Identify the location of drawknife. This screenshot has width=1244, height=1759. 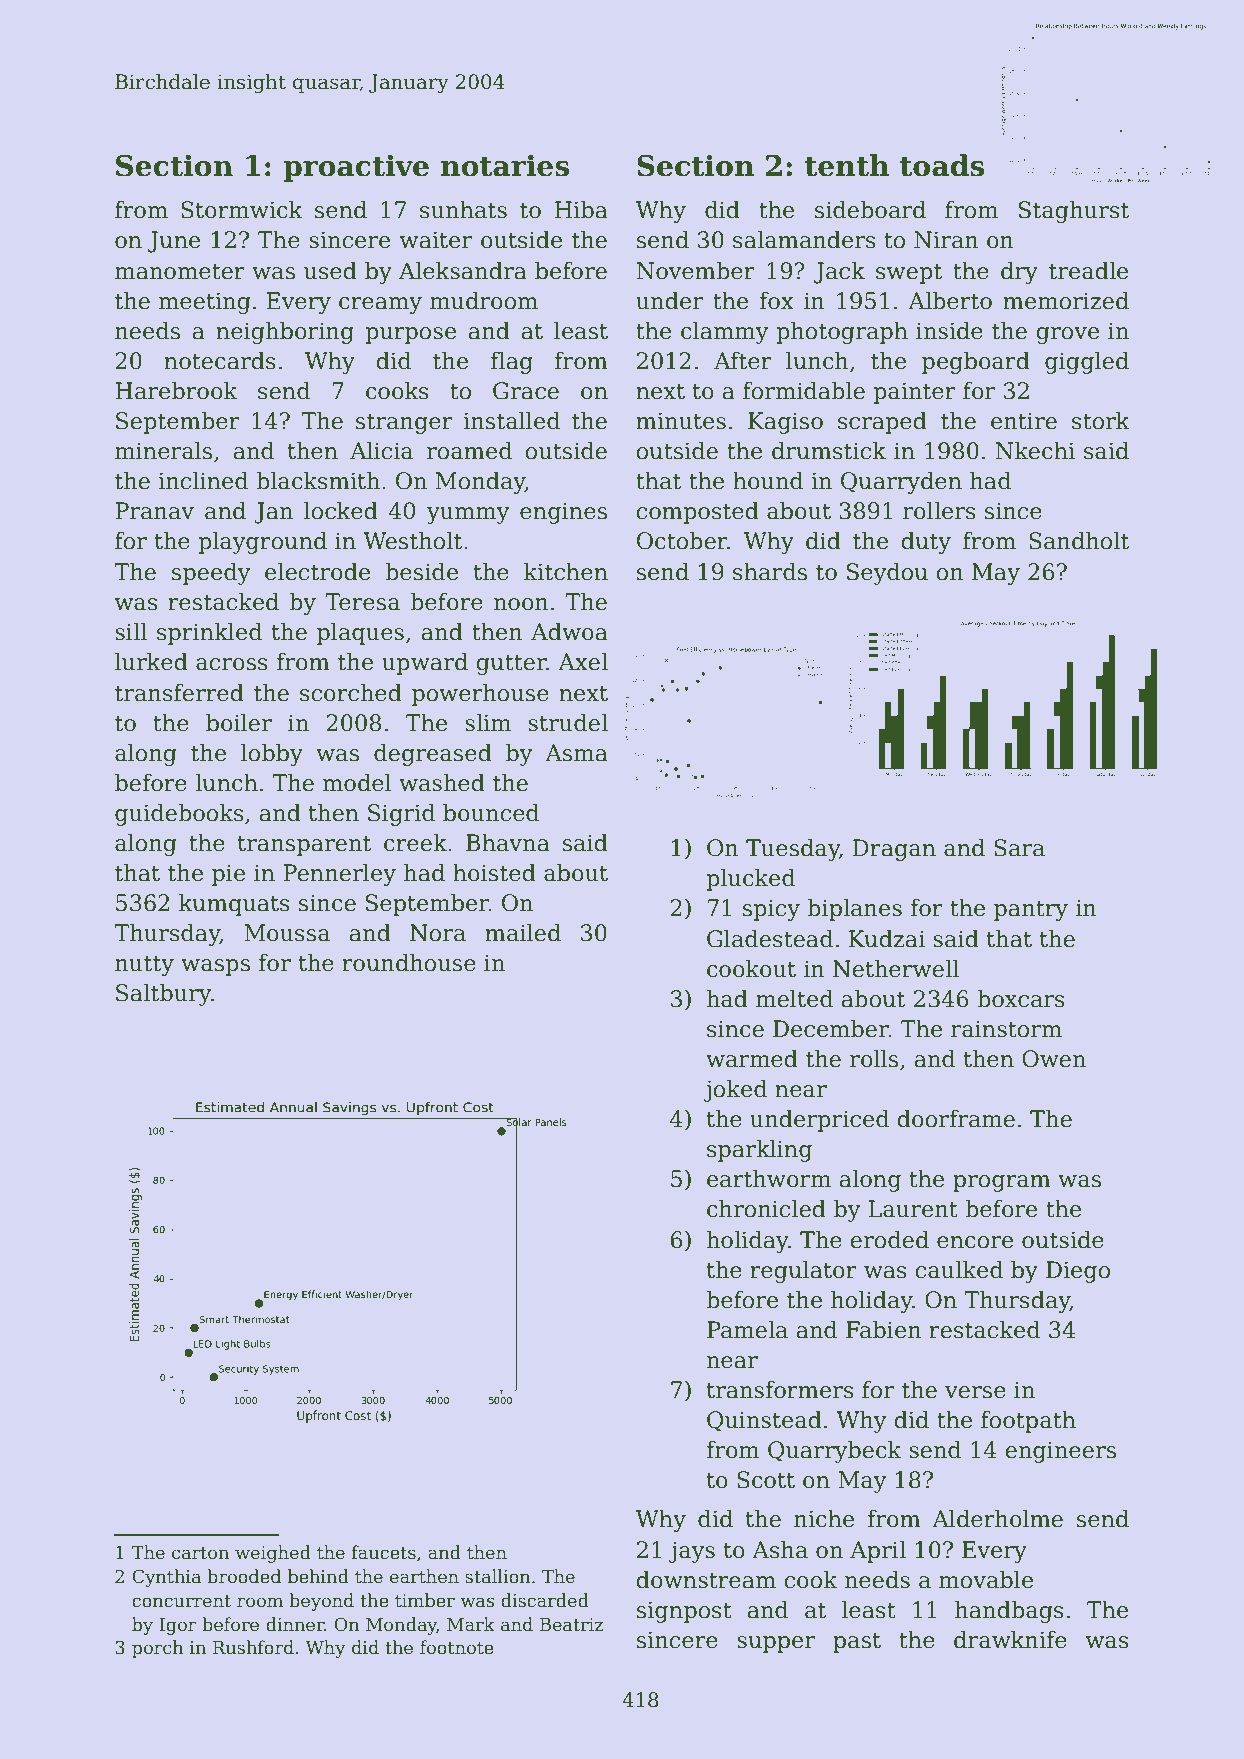
(1010, 1640).
